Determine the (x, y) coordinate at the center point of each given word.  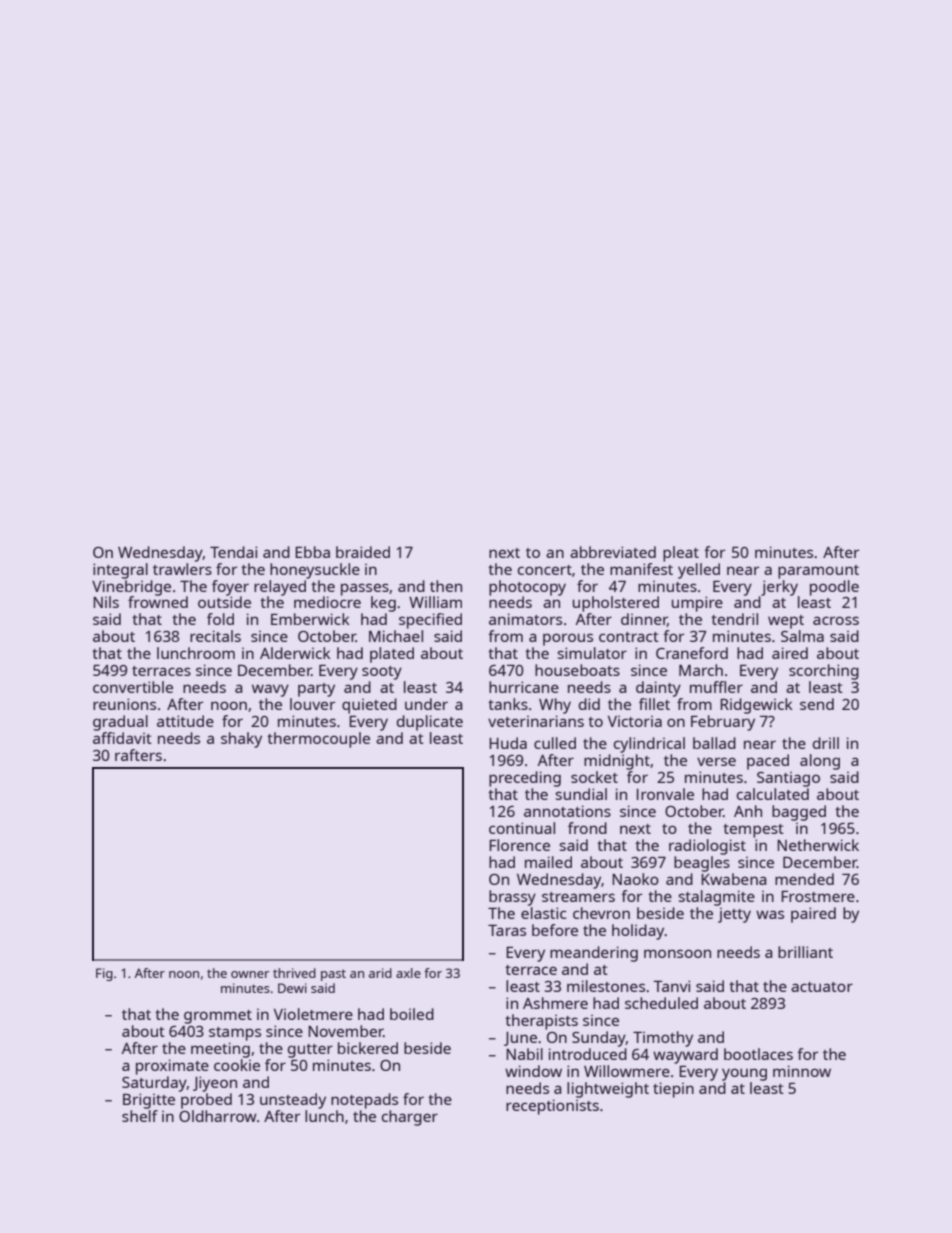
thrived (294, 973)
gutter (310, 1051)
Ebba (312, 552)
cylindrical (649, 745)
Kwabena (733, 879)
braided (363, 552)
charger (410, 1118)
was (770, 914)
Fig (104, 974)
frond (587, 828)
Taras (507, 930)
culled (555, 743)
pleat (681, 554)
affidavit (122, 738)
